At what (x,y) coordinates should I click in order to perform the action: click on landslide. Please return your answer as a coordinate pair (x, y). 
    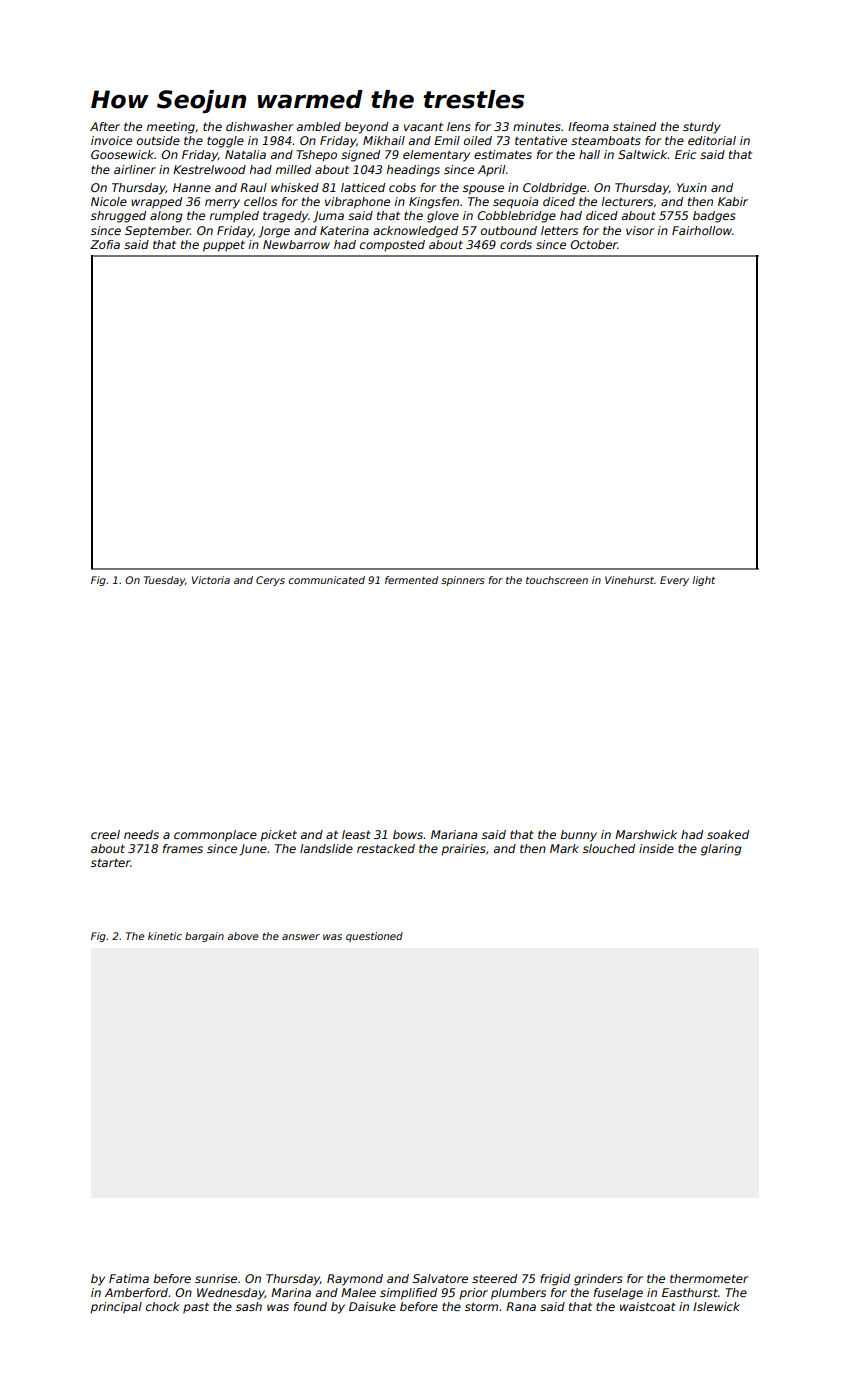
    Looking at the image, I should click on (326, 848).
